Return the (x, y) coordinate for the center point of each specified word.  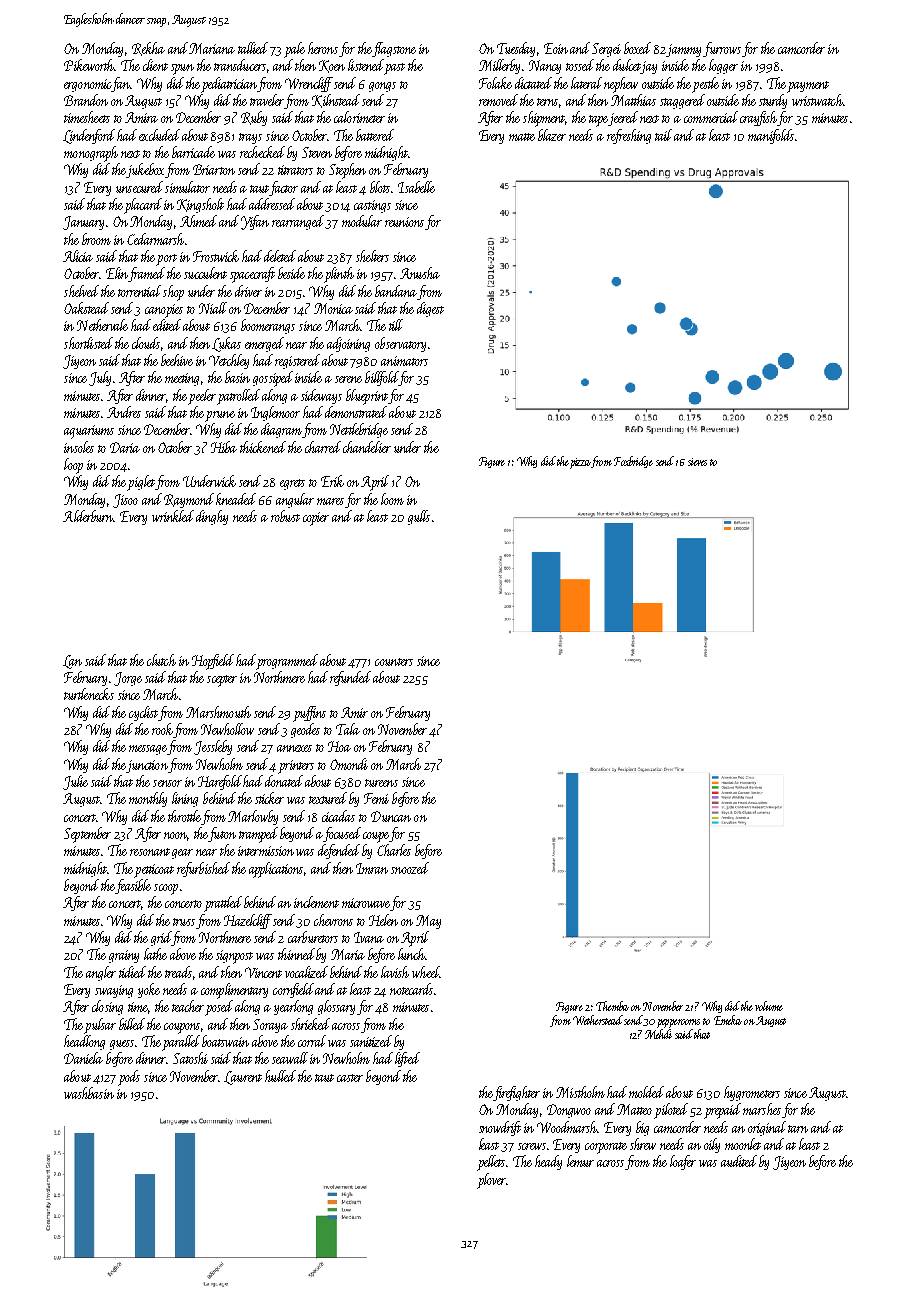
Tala (348, 729)
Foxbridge (633, 462)
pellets (491, 1163)
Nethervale (102, 325)
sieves (697, 462)
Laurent (243, 1078)
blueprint (367, 397)
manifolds (771, 136)
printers (296, 767)
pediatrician (229, 85)
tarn (798, 1129)
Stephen (347, 171)
